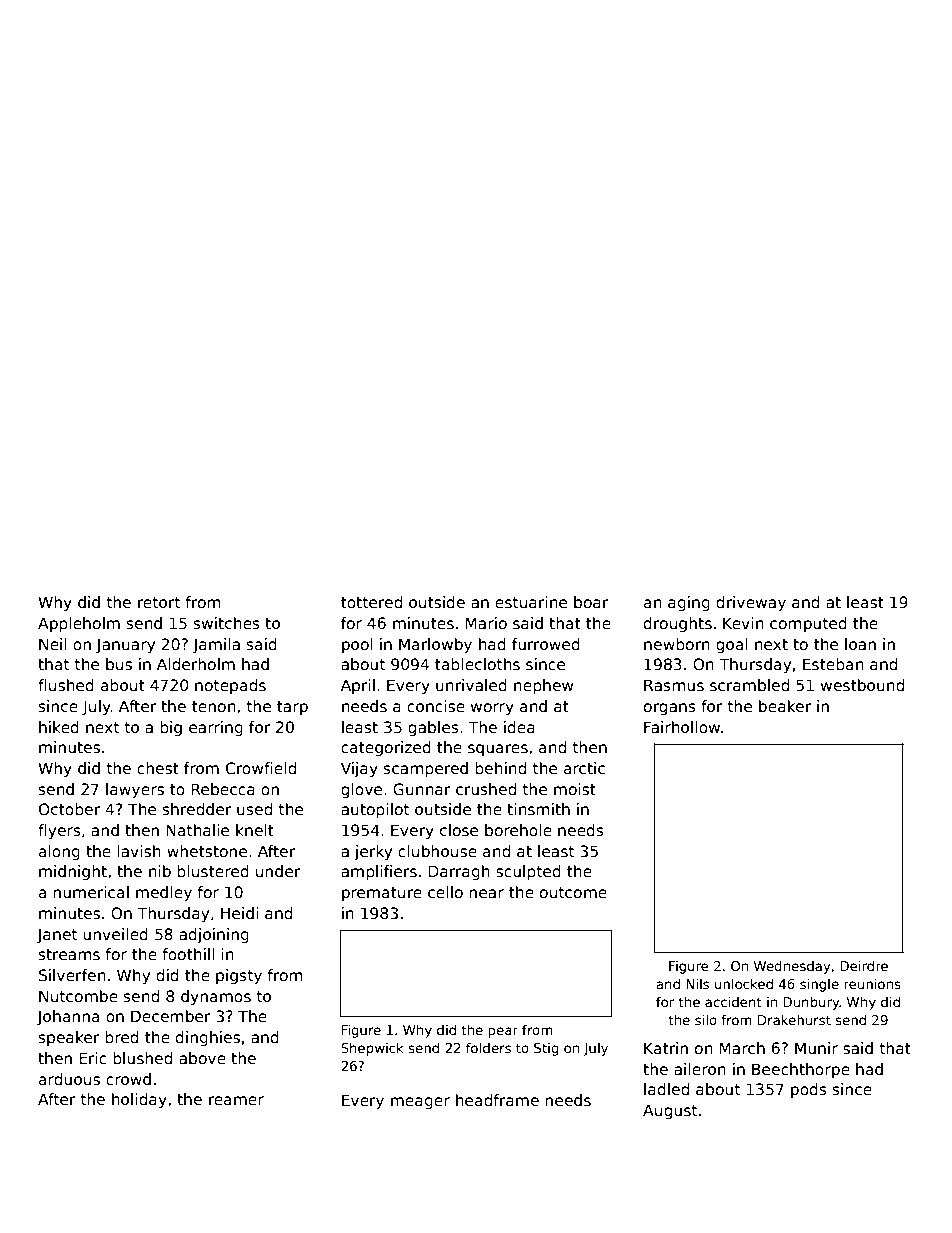  I want to click on near, so click(486, 894).
